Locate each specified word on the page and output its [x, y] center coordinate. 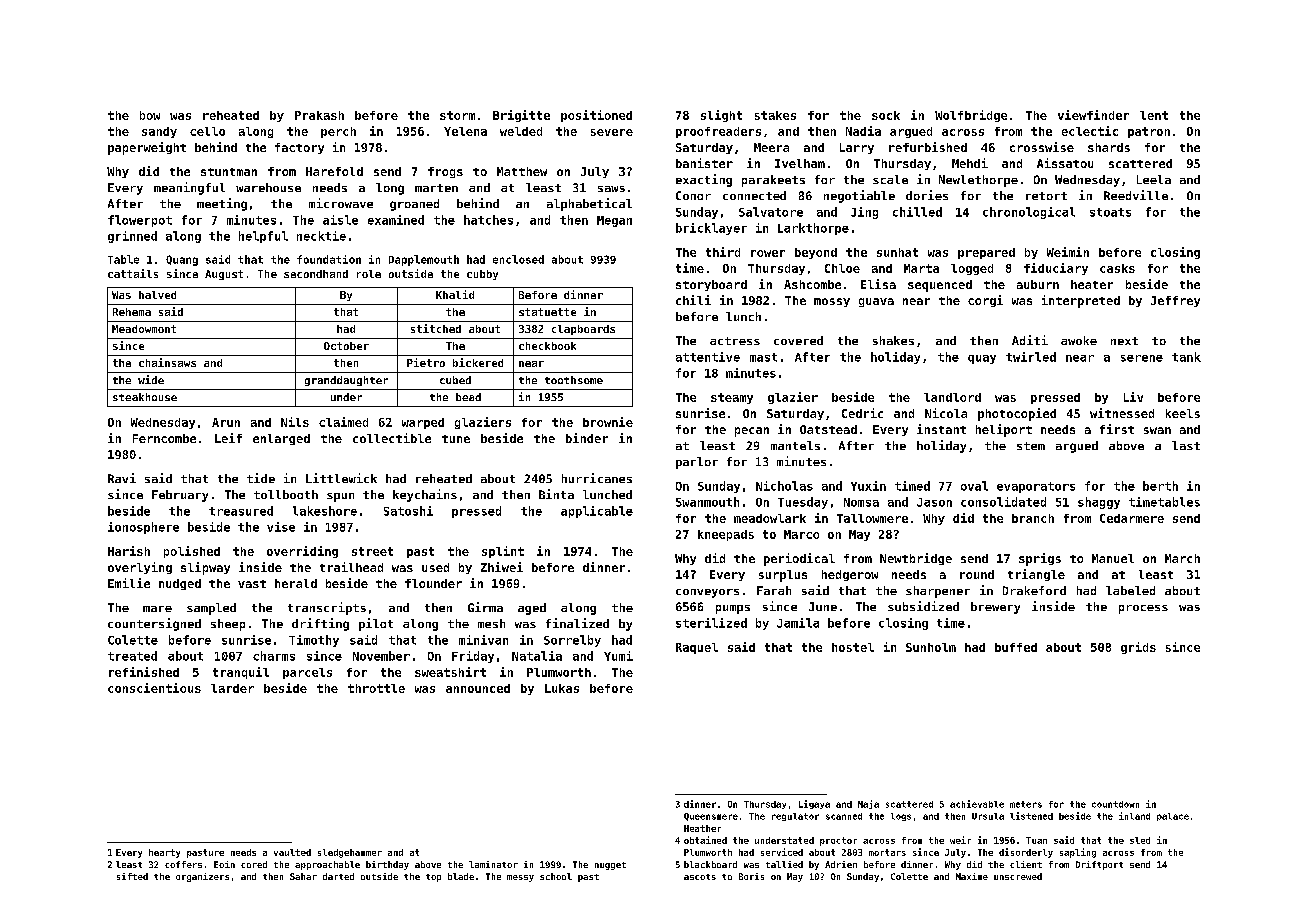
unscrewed [1018, 876]
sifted [132, 876]
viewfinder [1093, 115]
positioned [596, 116]
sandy [159, 132]
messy [520, 878]
